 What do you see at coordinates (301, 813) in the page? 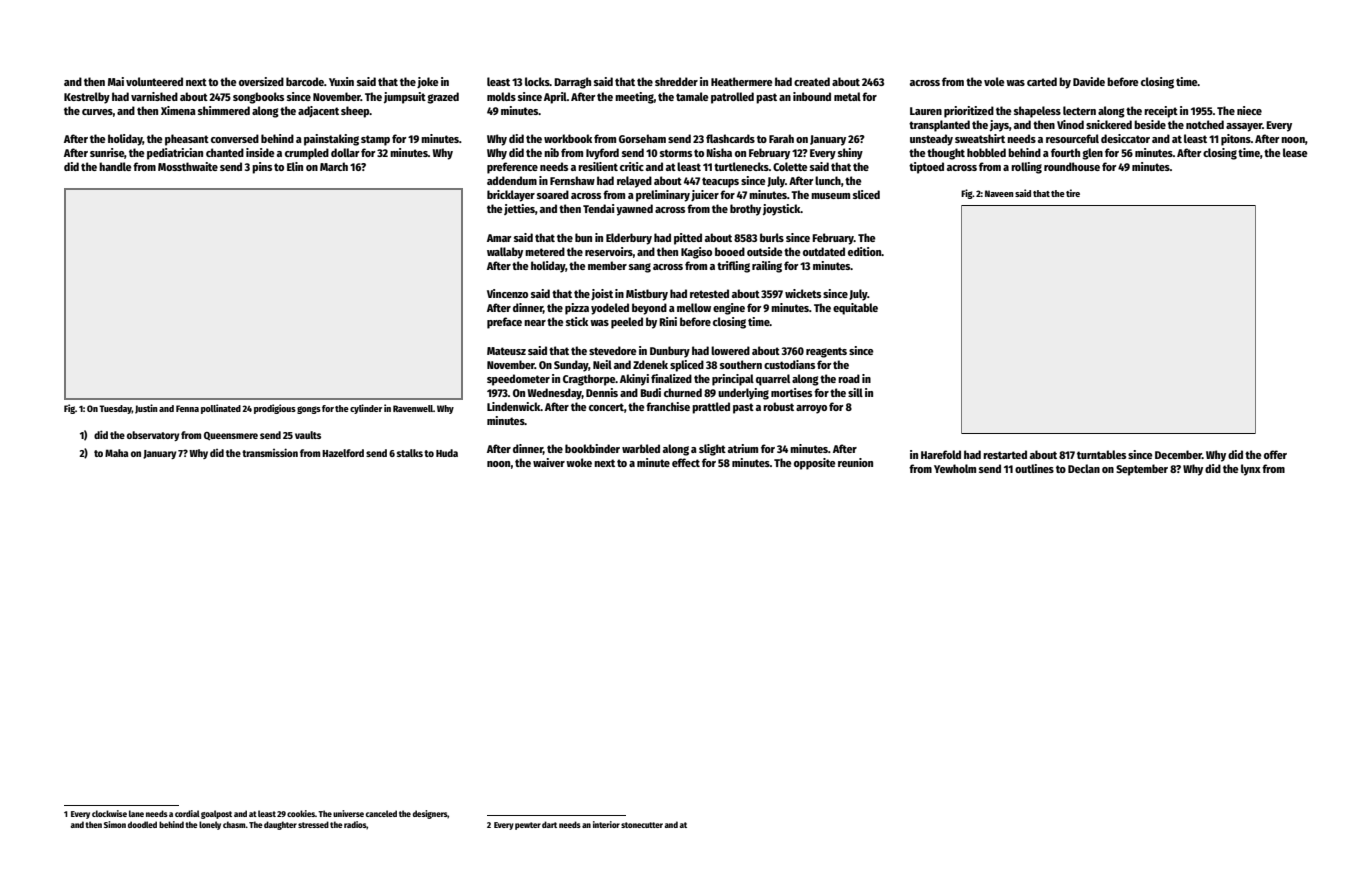
I see `cookies` at bounding box center [301, 813].
